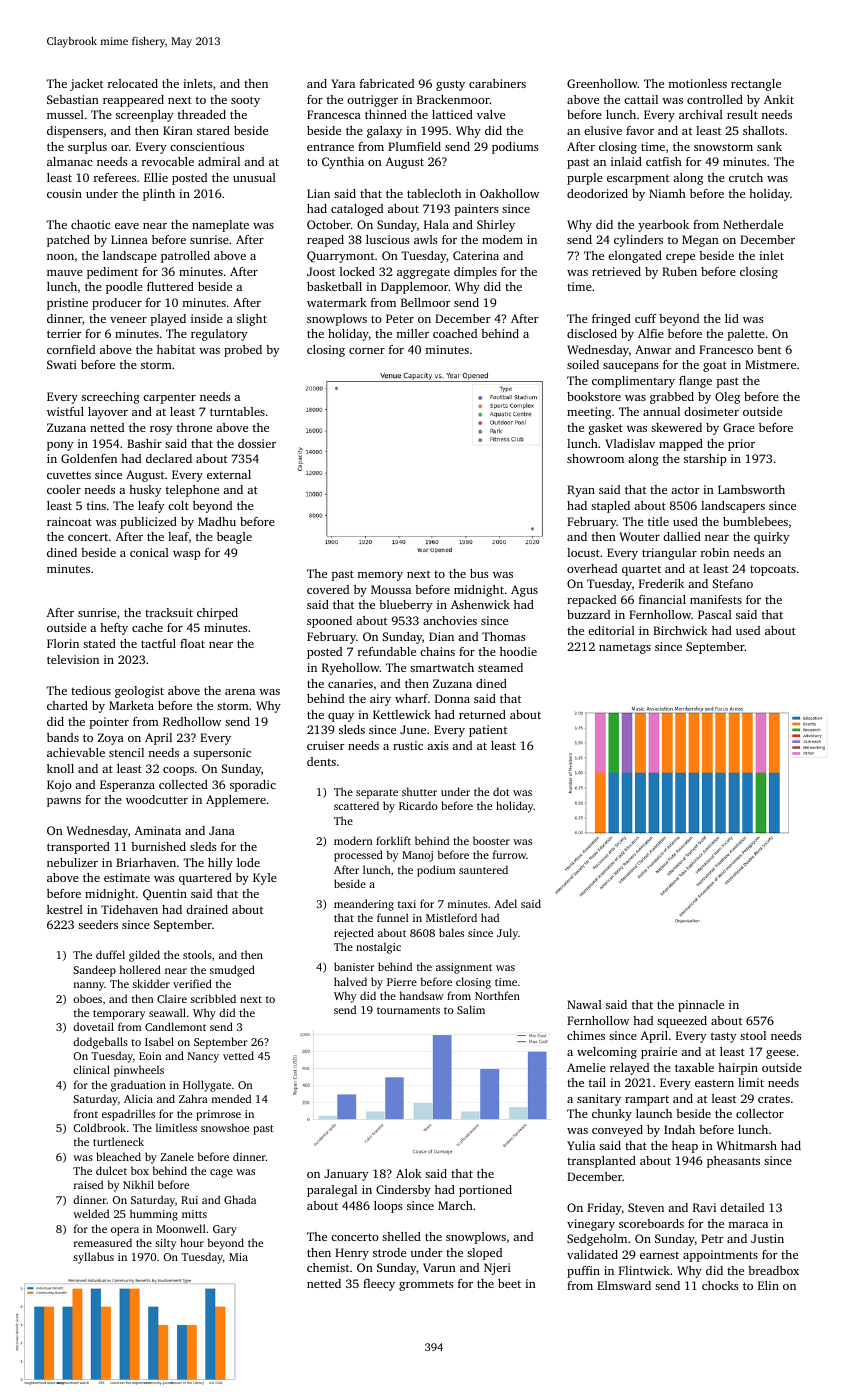 The image size is (849, 1400). Describe the element at coordinates (169, 458) in the screenshot. I see `declared` at that location.
